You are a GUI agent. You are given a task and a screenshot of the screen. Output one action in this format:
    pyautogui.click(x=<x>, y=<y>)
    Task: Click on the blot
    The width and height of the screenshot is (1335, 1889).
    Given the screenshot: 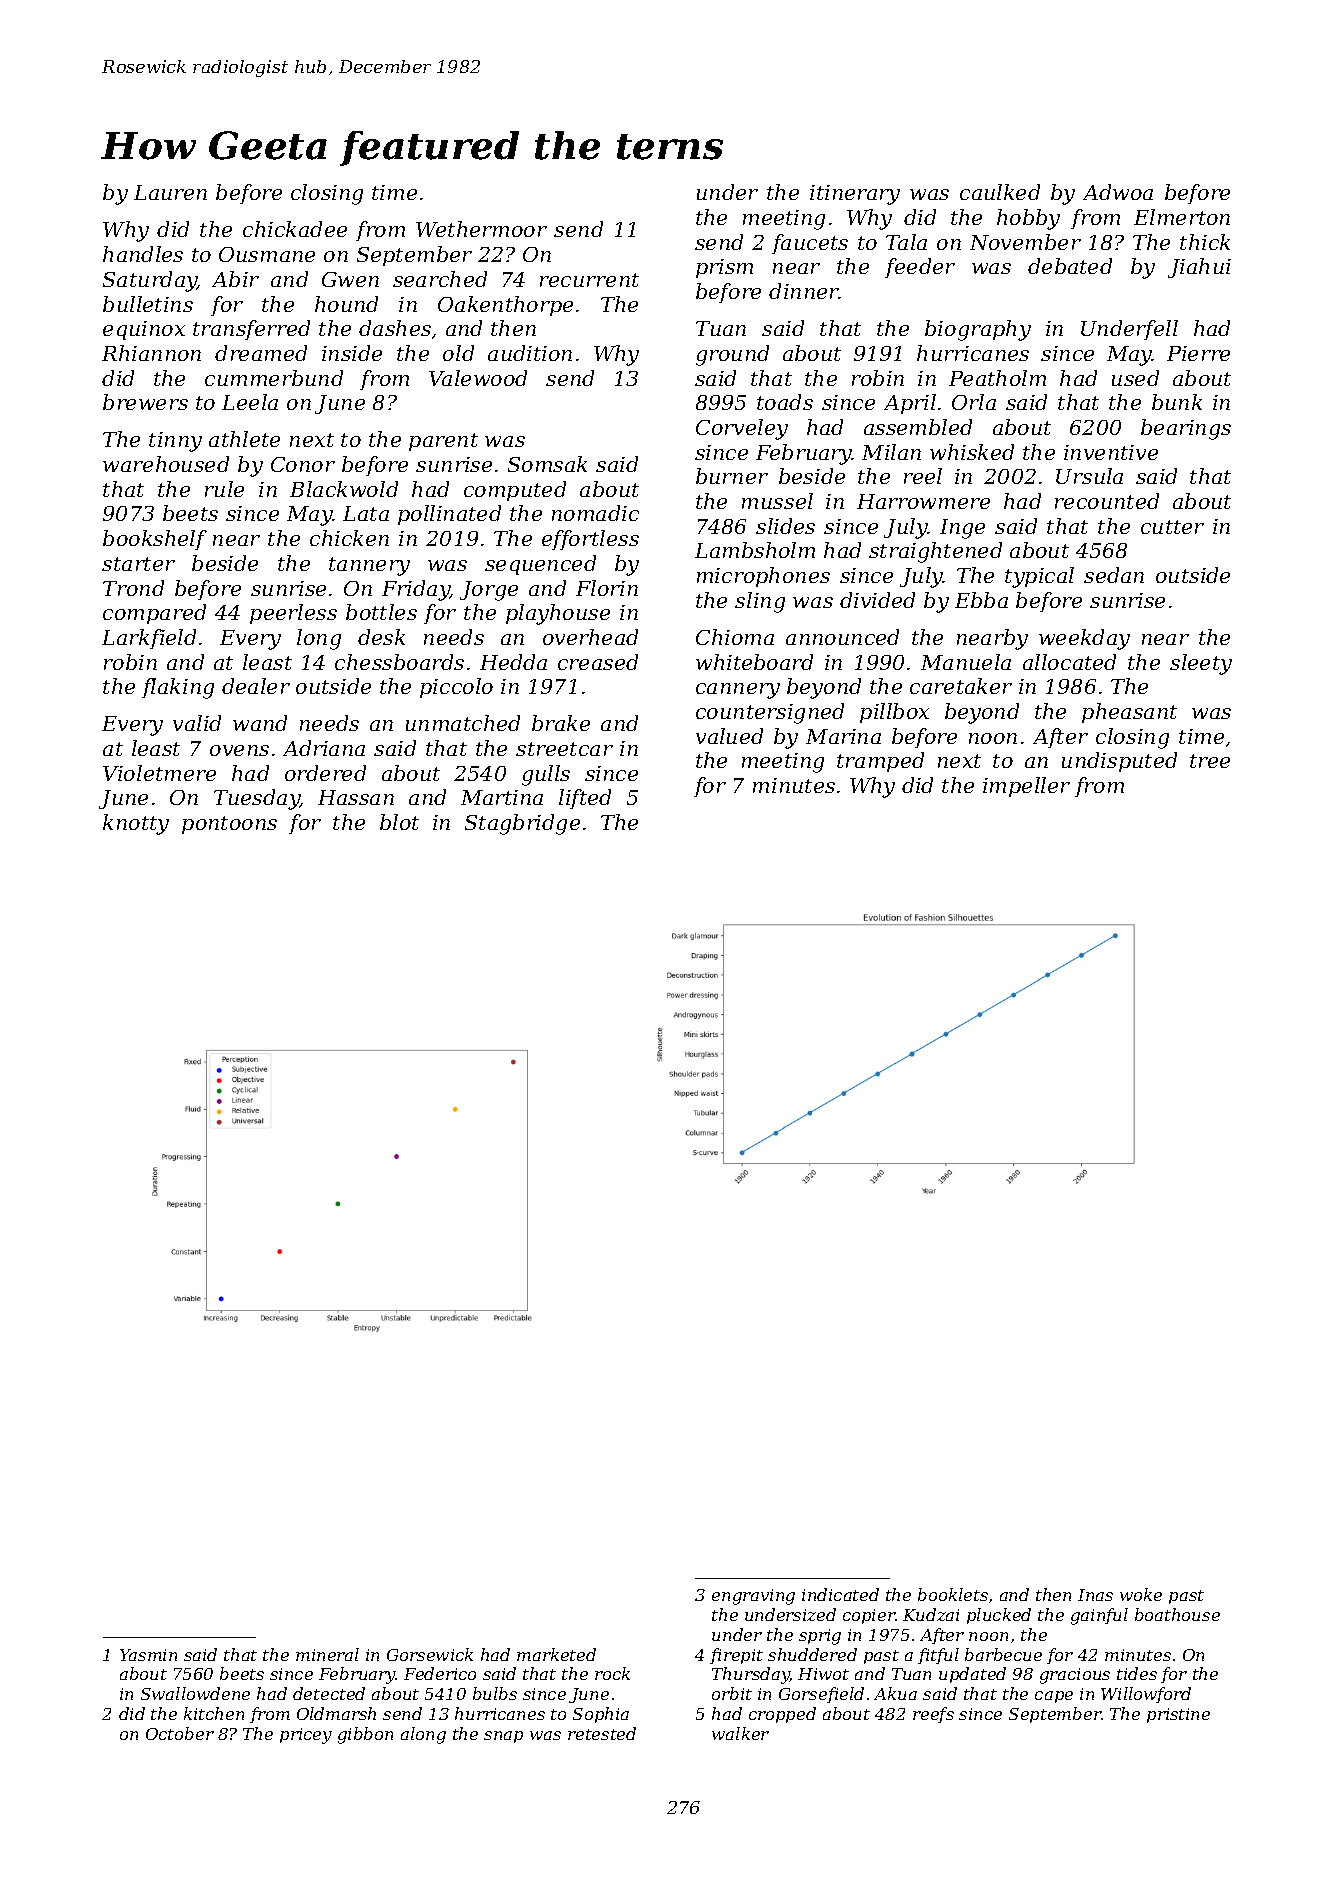 What is the action you would take?
    pyautogui.click(x=399, y=822)
